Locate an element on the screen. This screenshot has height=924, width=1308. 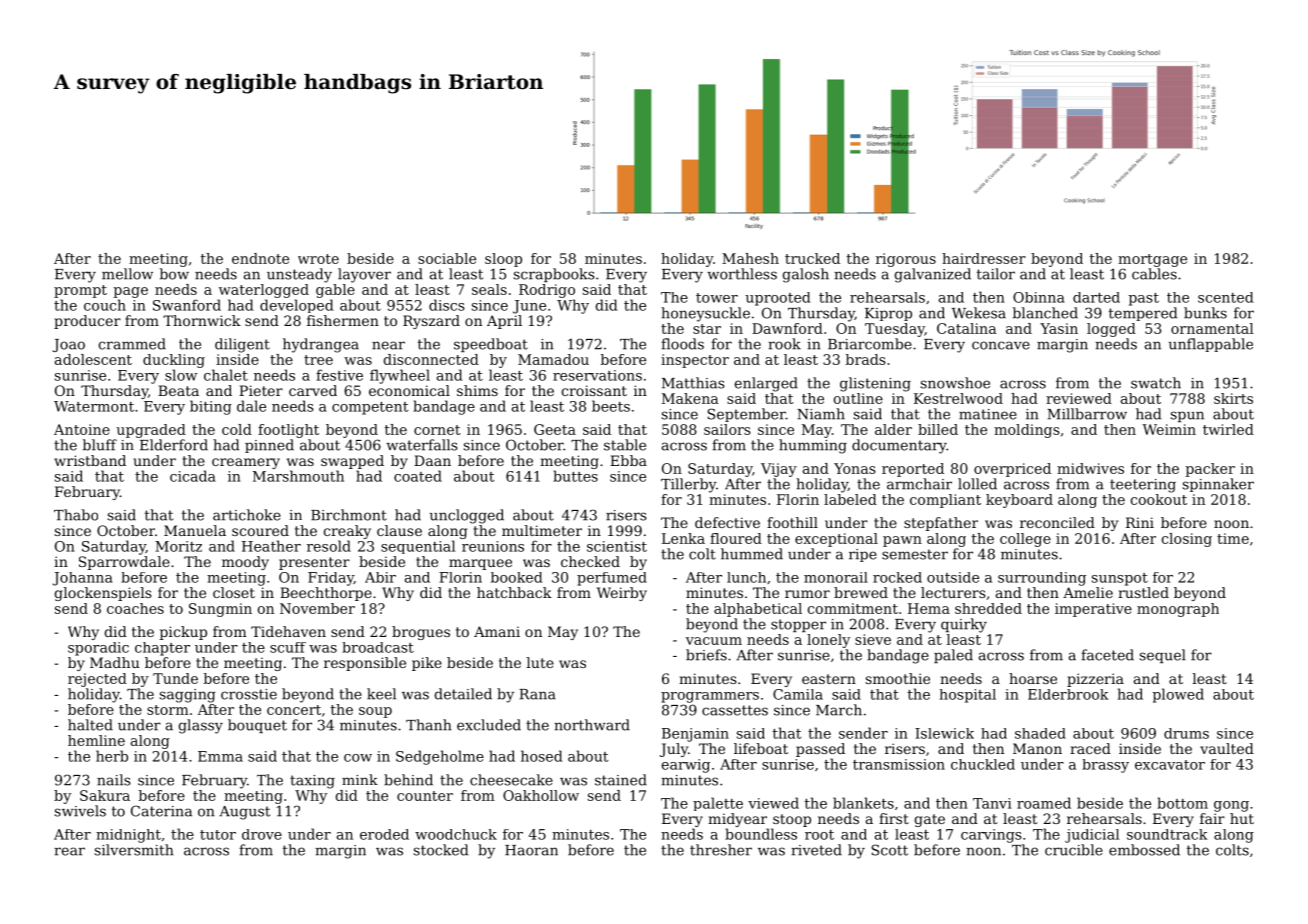
marquee is located at coordinates (480, 564).
